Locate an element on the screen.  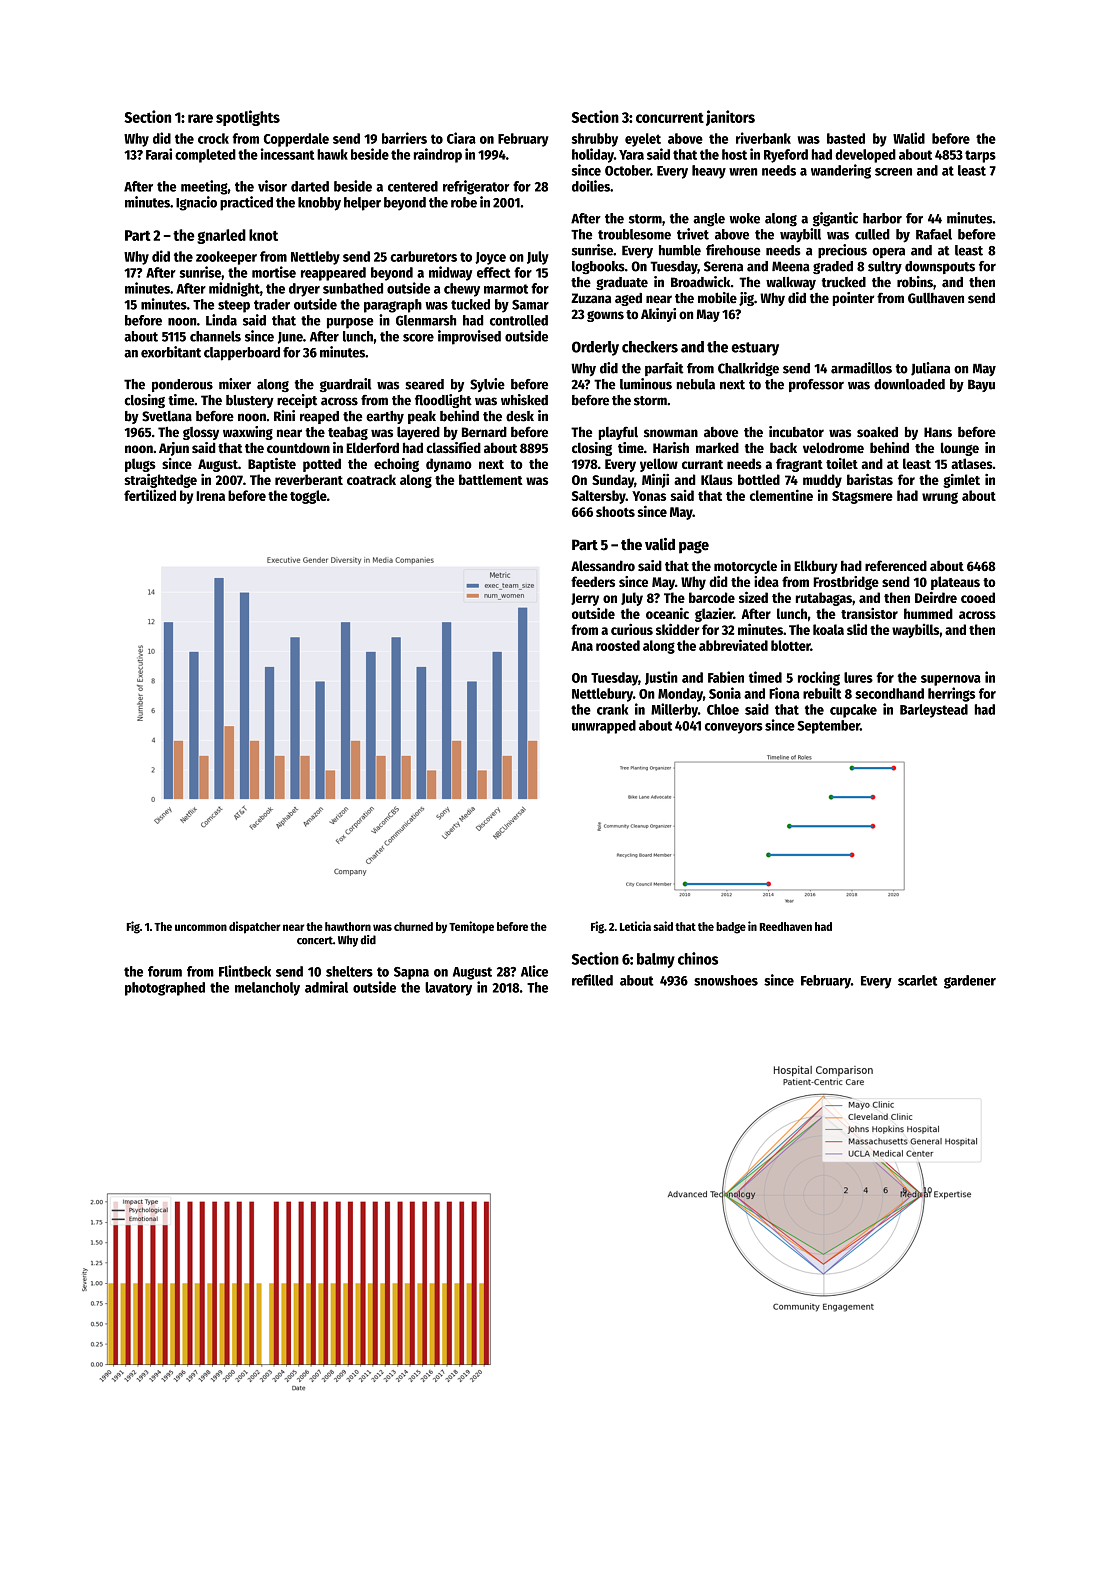
Walid is located at coordinates (909, 138).
